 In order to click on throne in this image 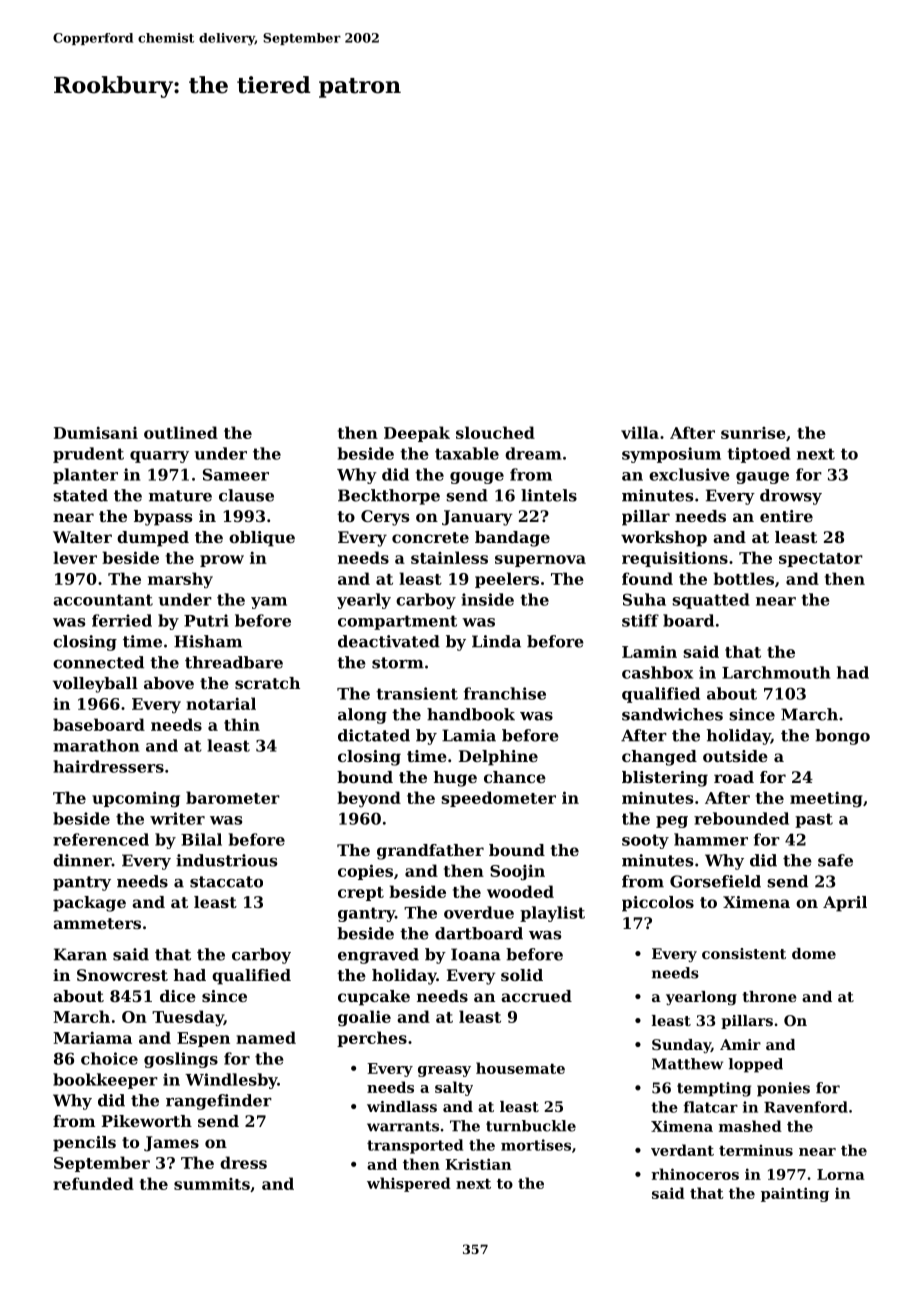, I will do `click(770, 996)`.
